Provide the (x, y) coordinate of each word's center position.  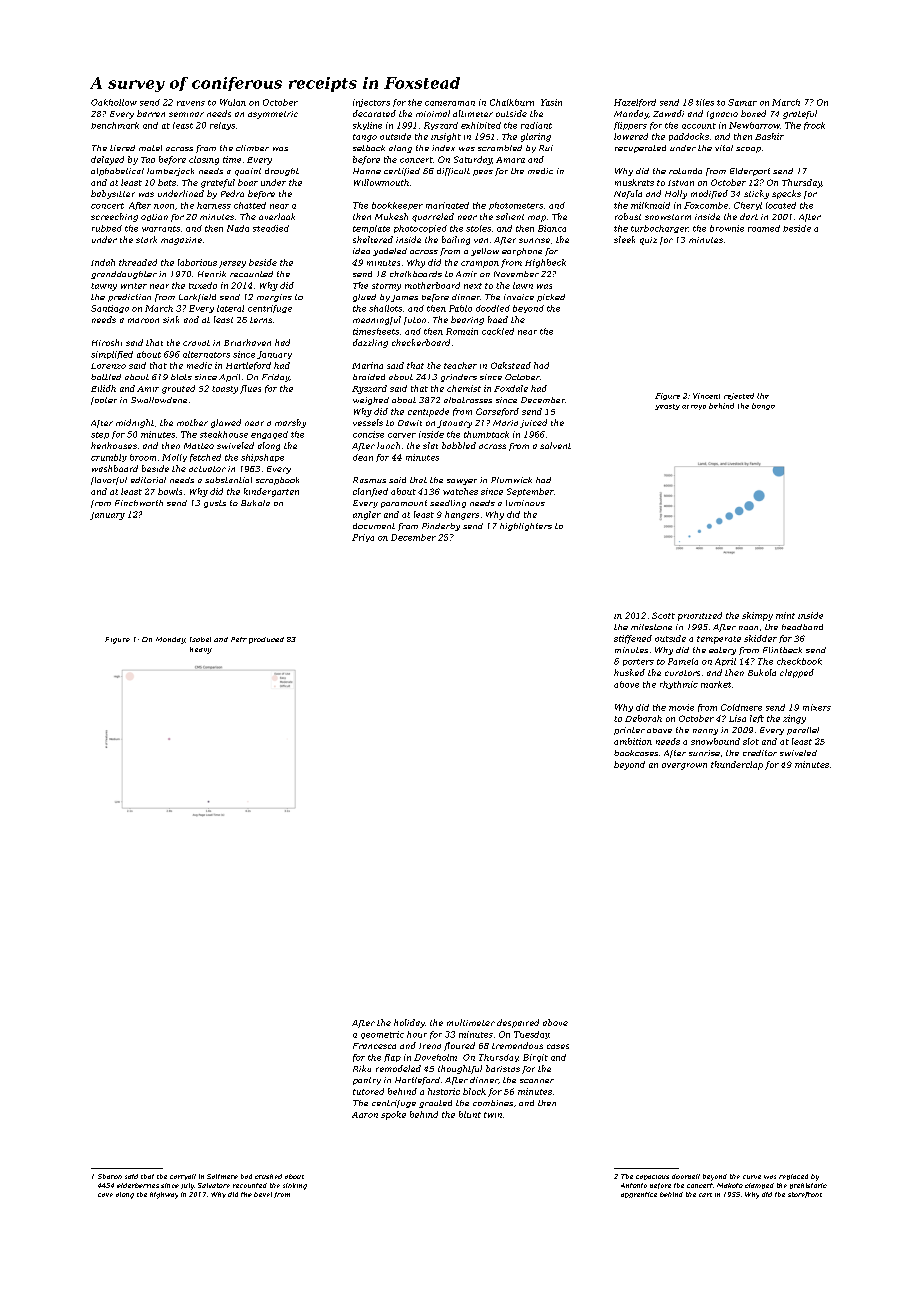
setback (369, 148)
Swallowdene (159, 400)
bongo (763, 406)
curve (752, 1177)
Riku (362, 1068)
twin (493, 1115)
